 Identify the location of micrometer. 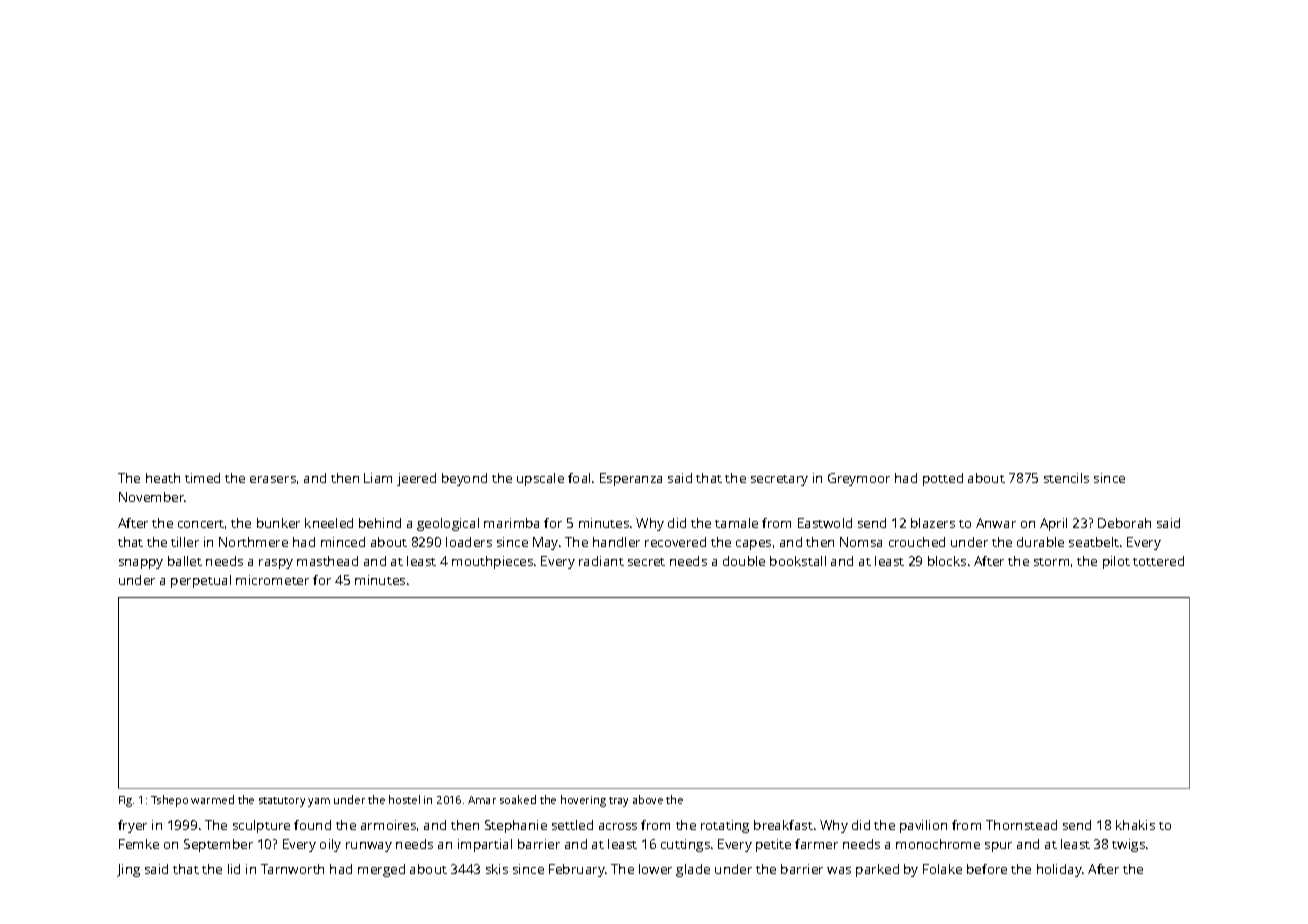
(272, 580).
